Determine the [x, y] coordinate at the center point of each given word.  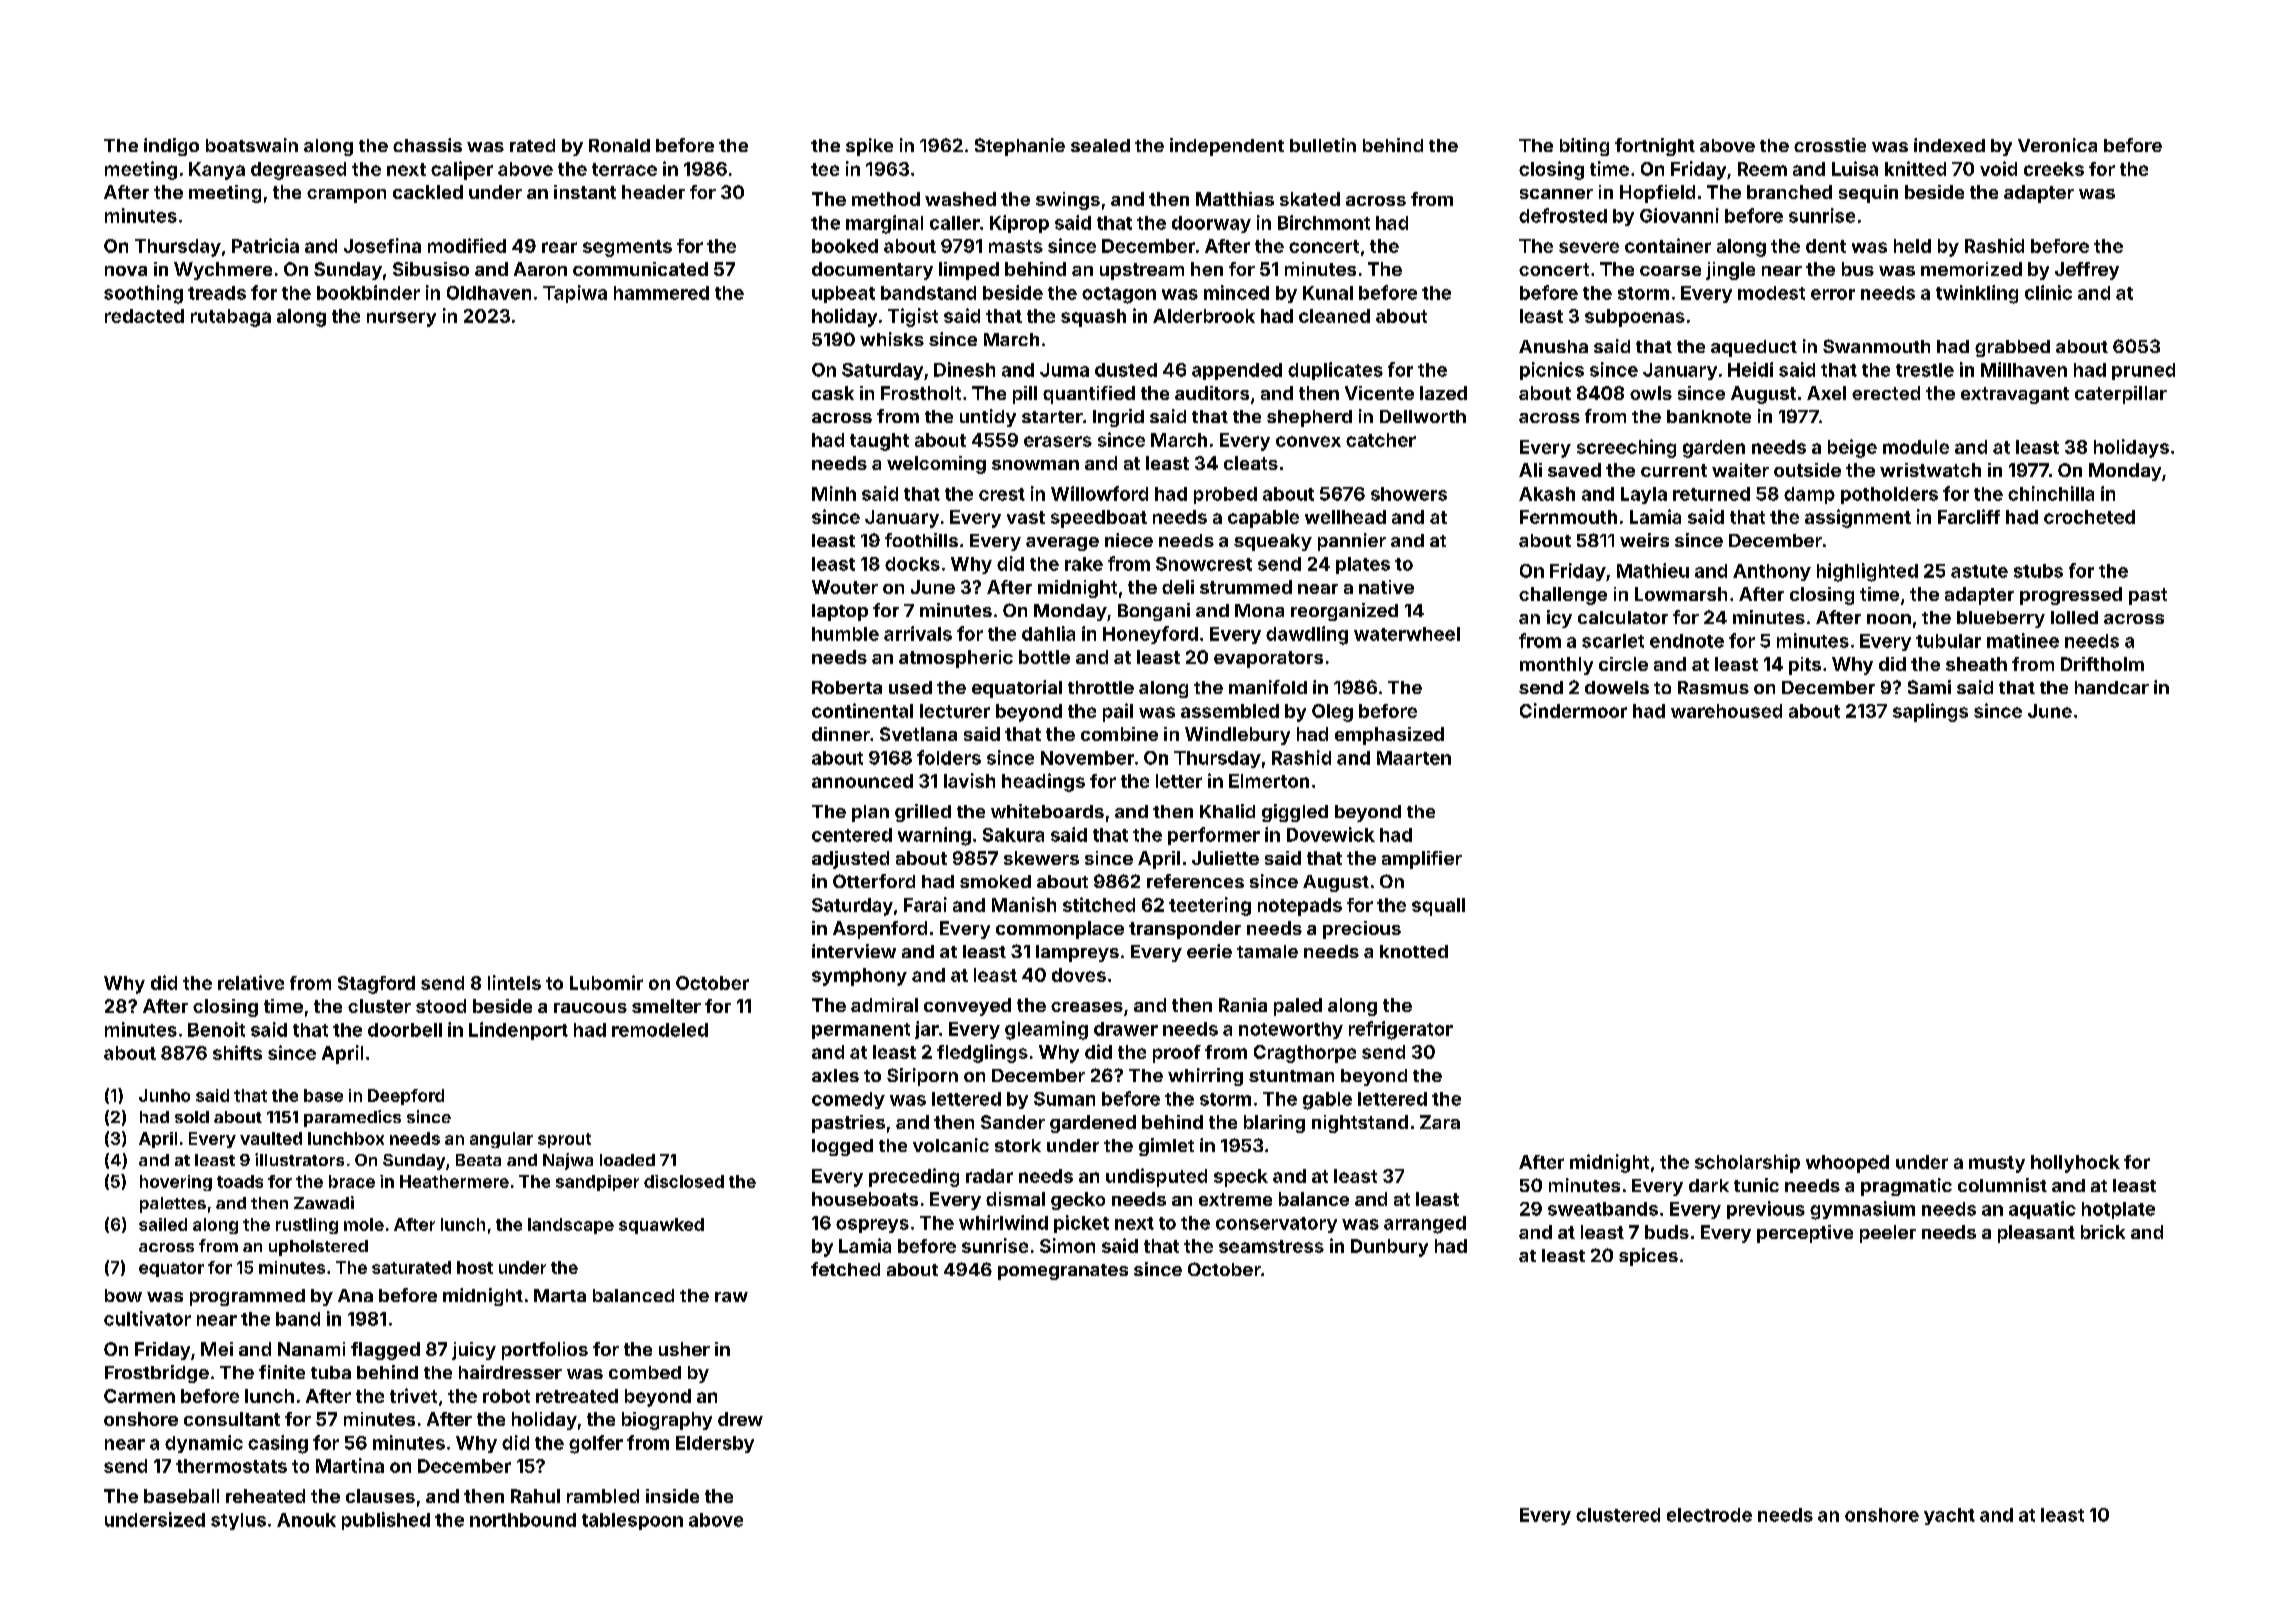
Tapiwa [575, 294]
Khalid [1227, 811]
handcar [2112, 687]
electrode [1709, 1515]
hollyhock [2075, 1164]
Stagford [376, 985]
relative [251, 982]
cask [833, 393]
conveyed [967, 1007]
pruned [2143, 371]
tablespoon [632, 1521]
